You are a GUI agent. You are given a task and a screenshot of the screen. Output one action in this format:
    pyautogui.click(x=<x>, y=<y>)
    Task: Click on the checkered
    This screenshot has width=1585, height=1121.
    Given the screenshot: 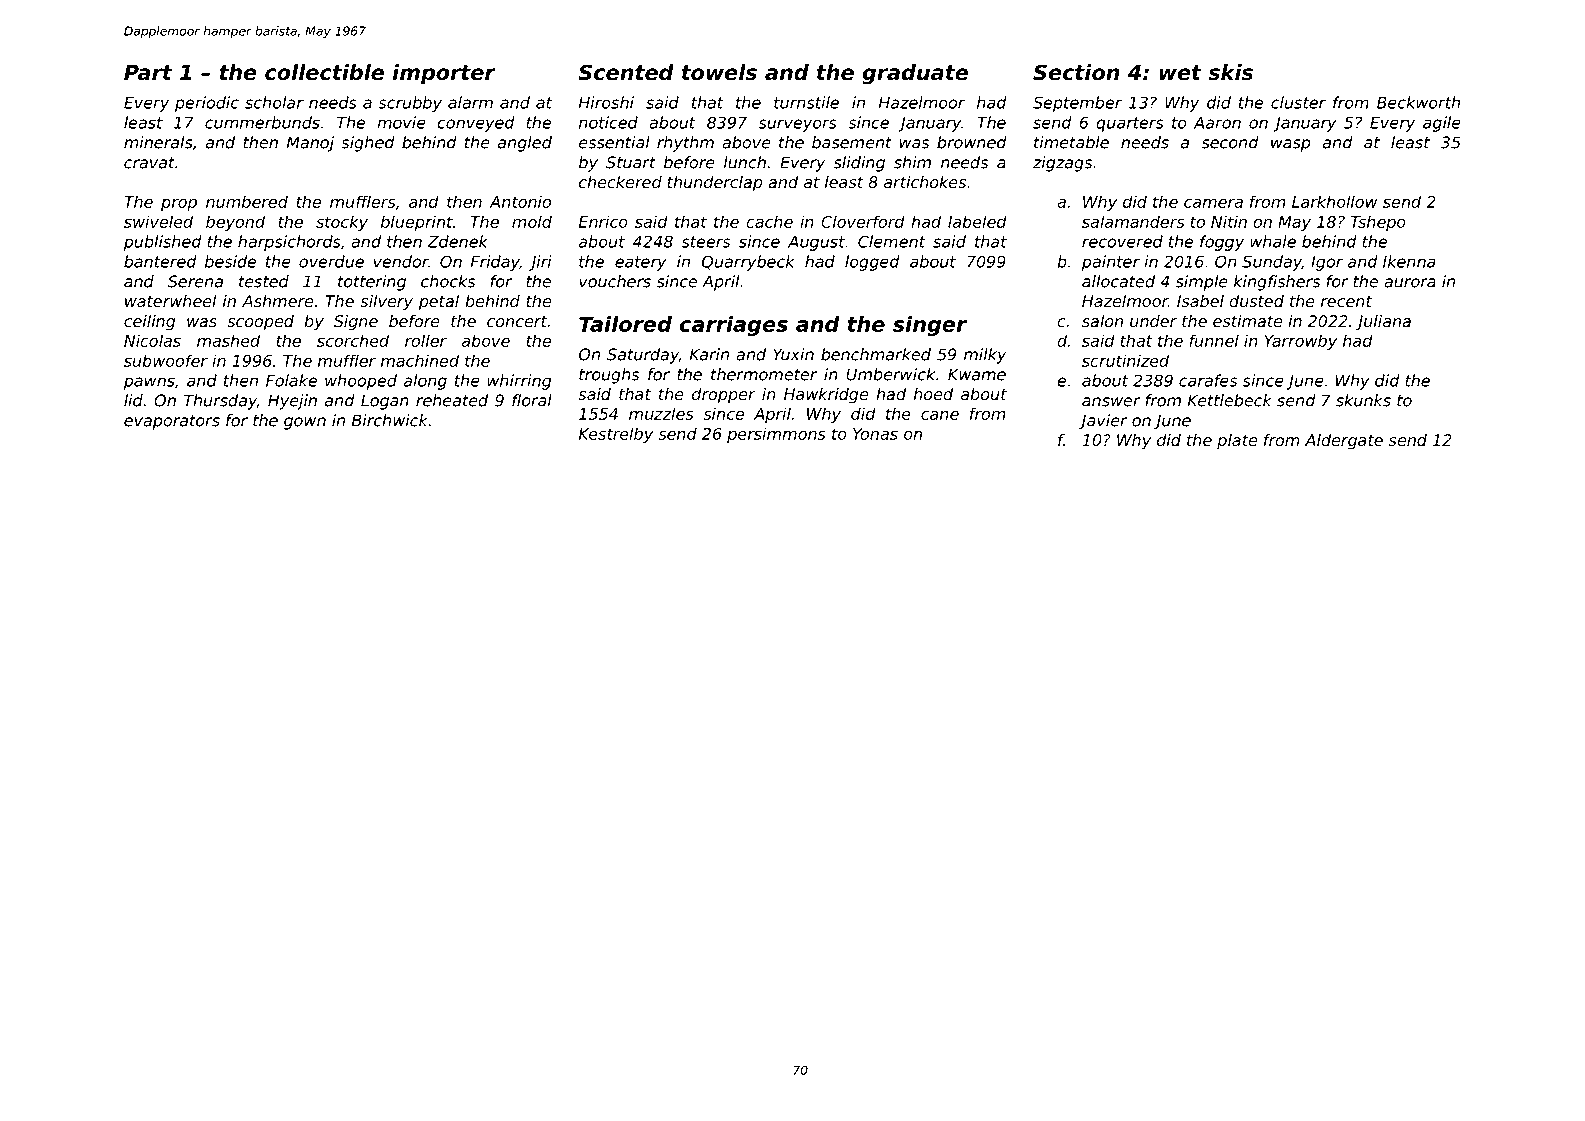 What is the action you would take?
    pyautogui.click(x=620, y=182)
